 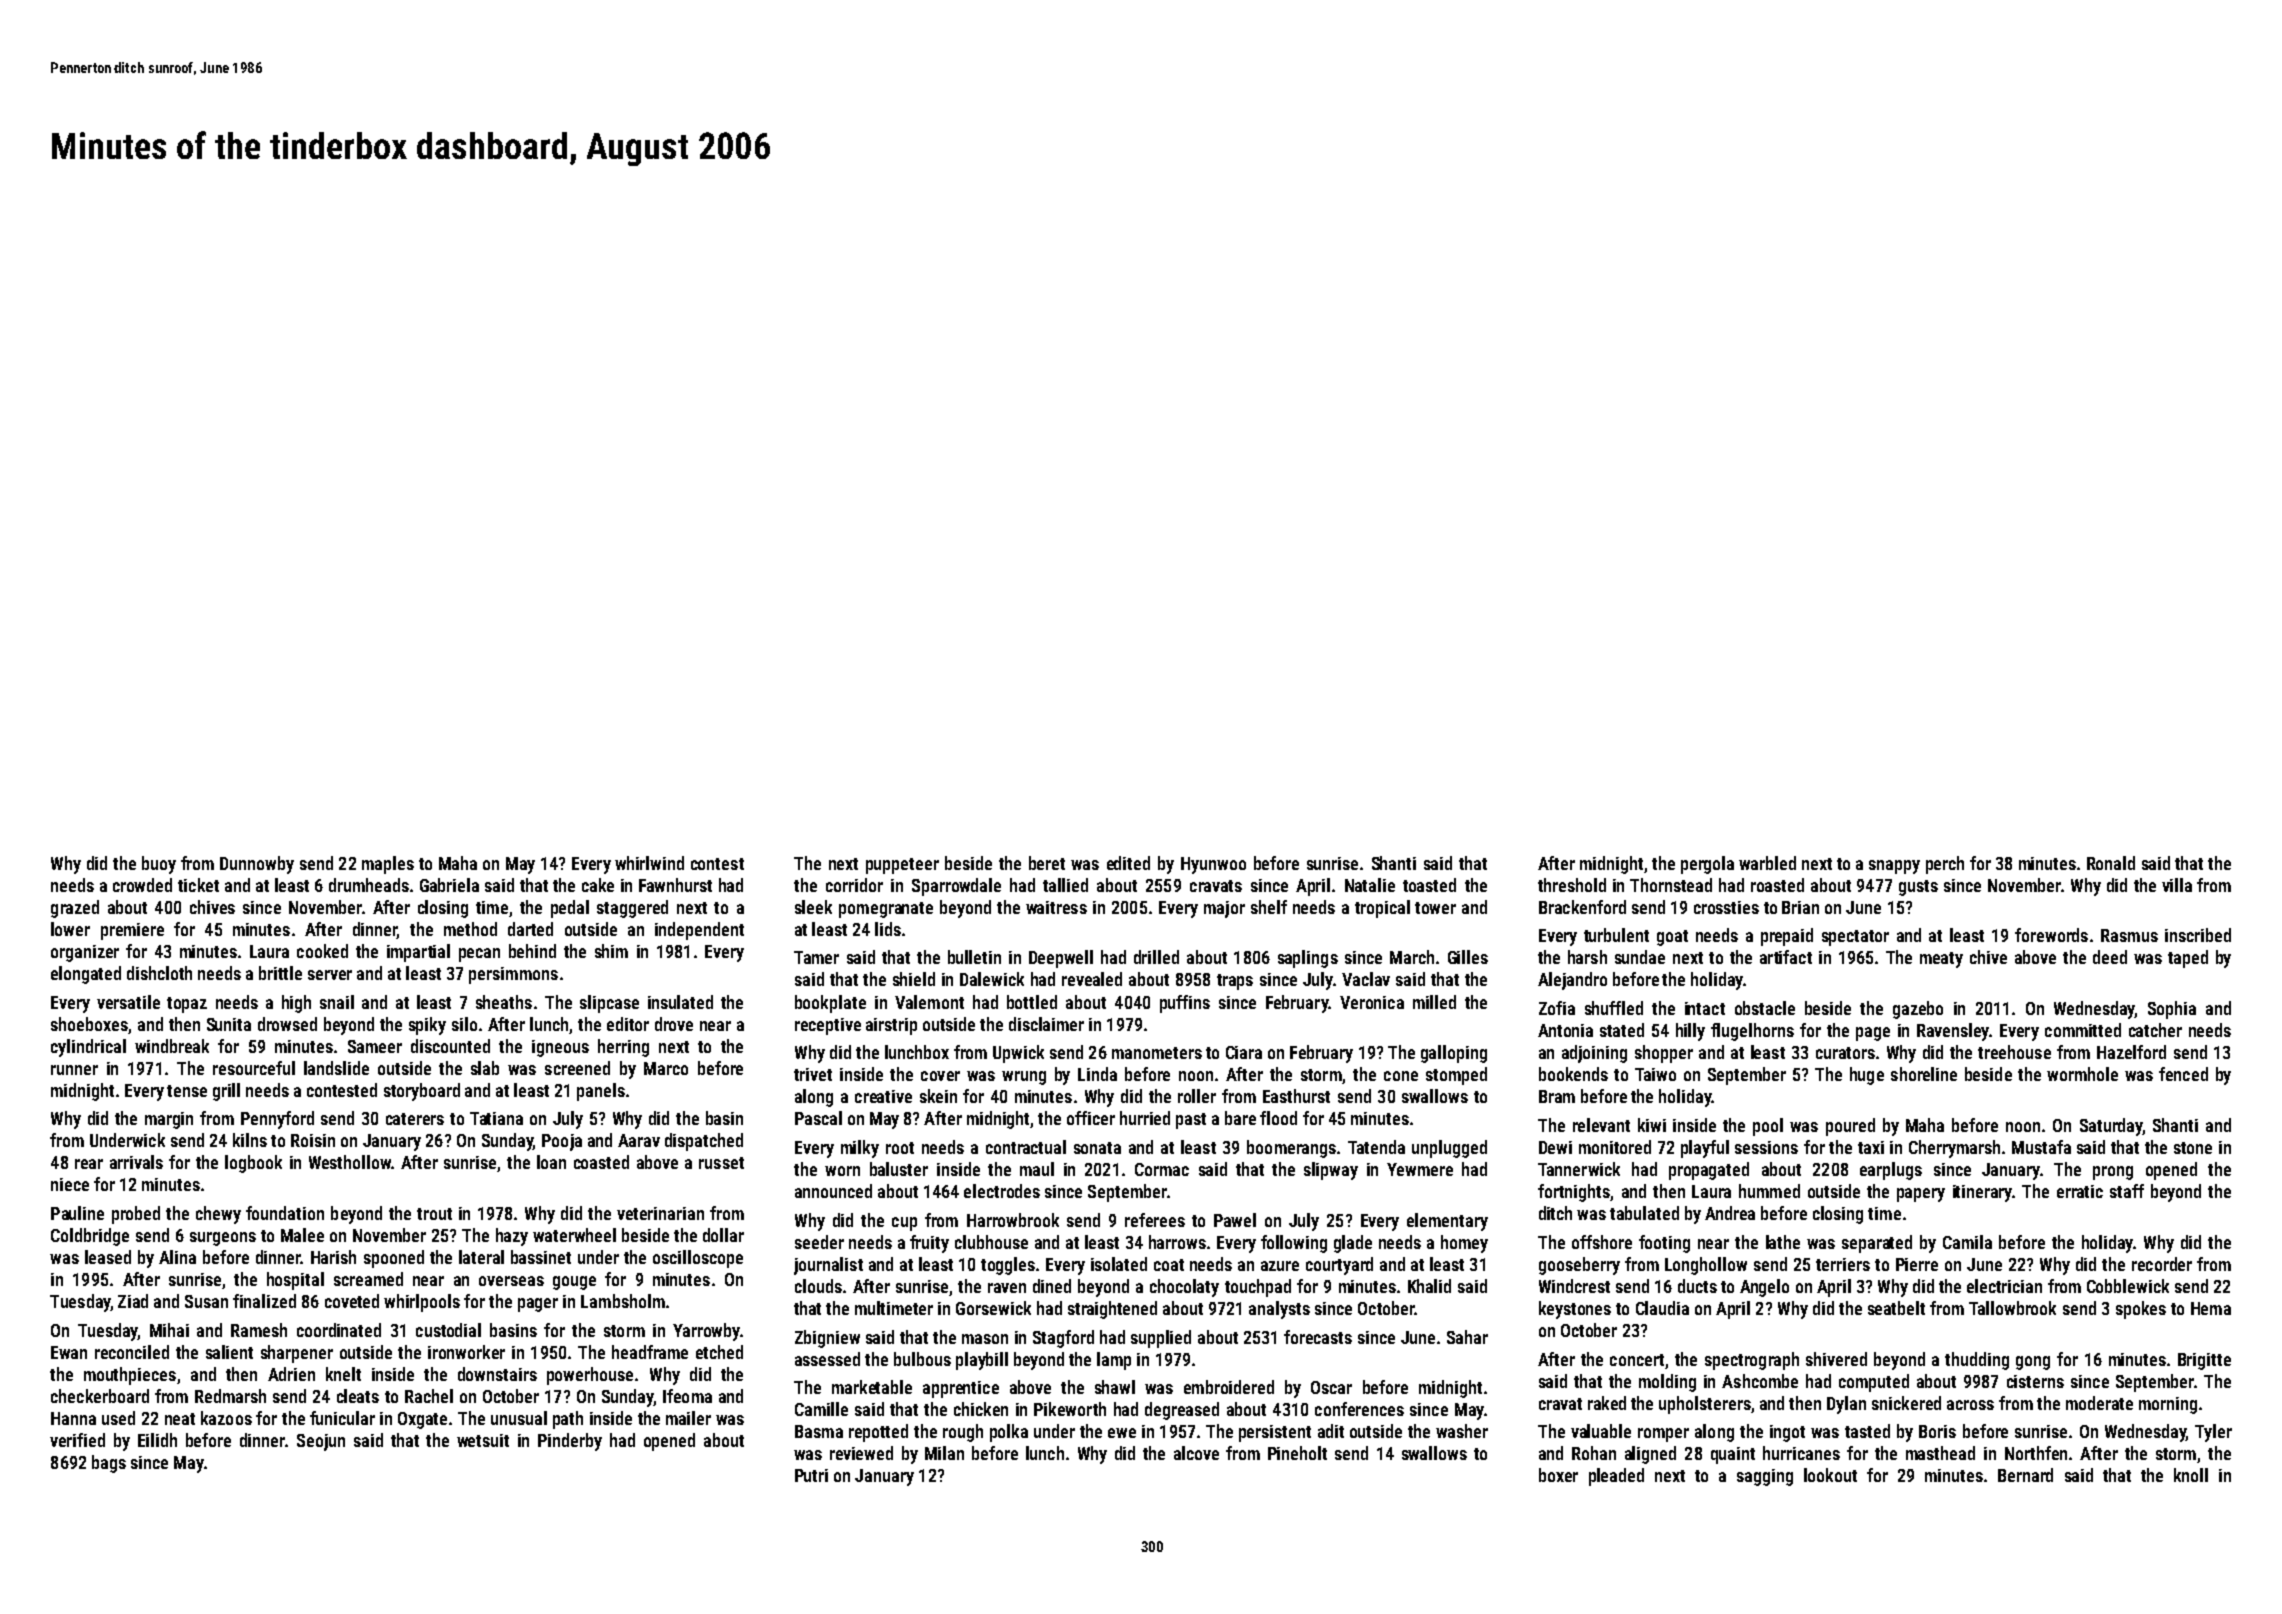 What do you see at coordinates (1918, 1010) in the image?
I see `gazebo` at bounding box center [1918, 1010].
